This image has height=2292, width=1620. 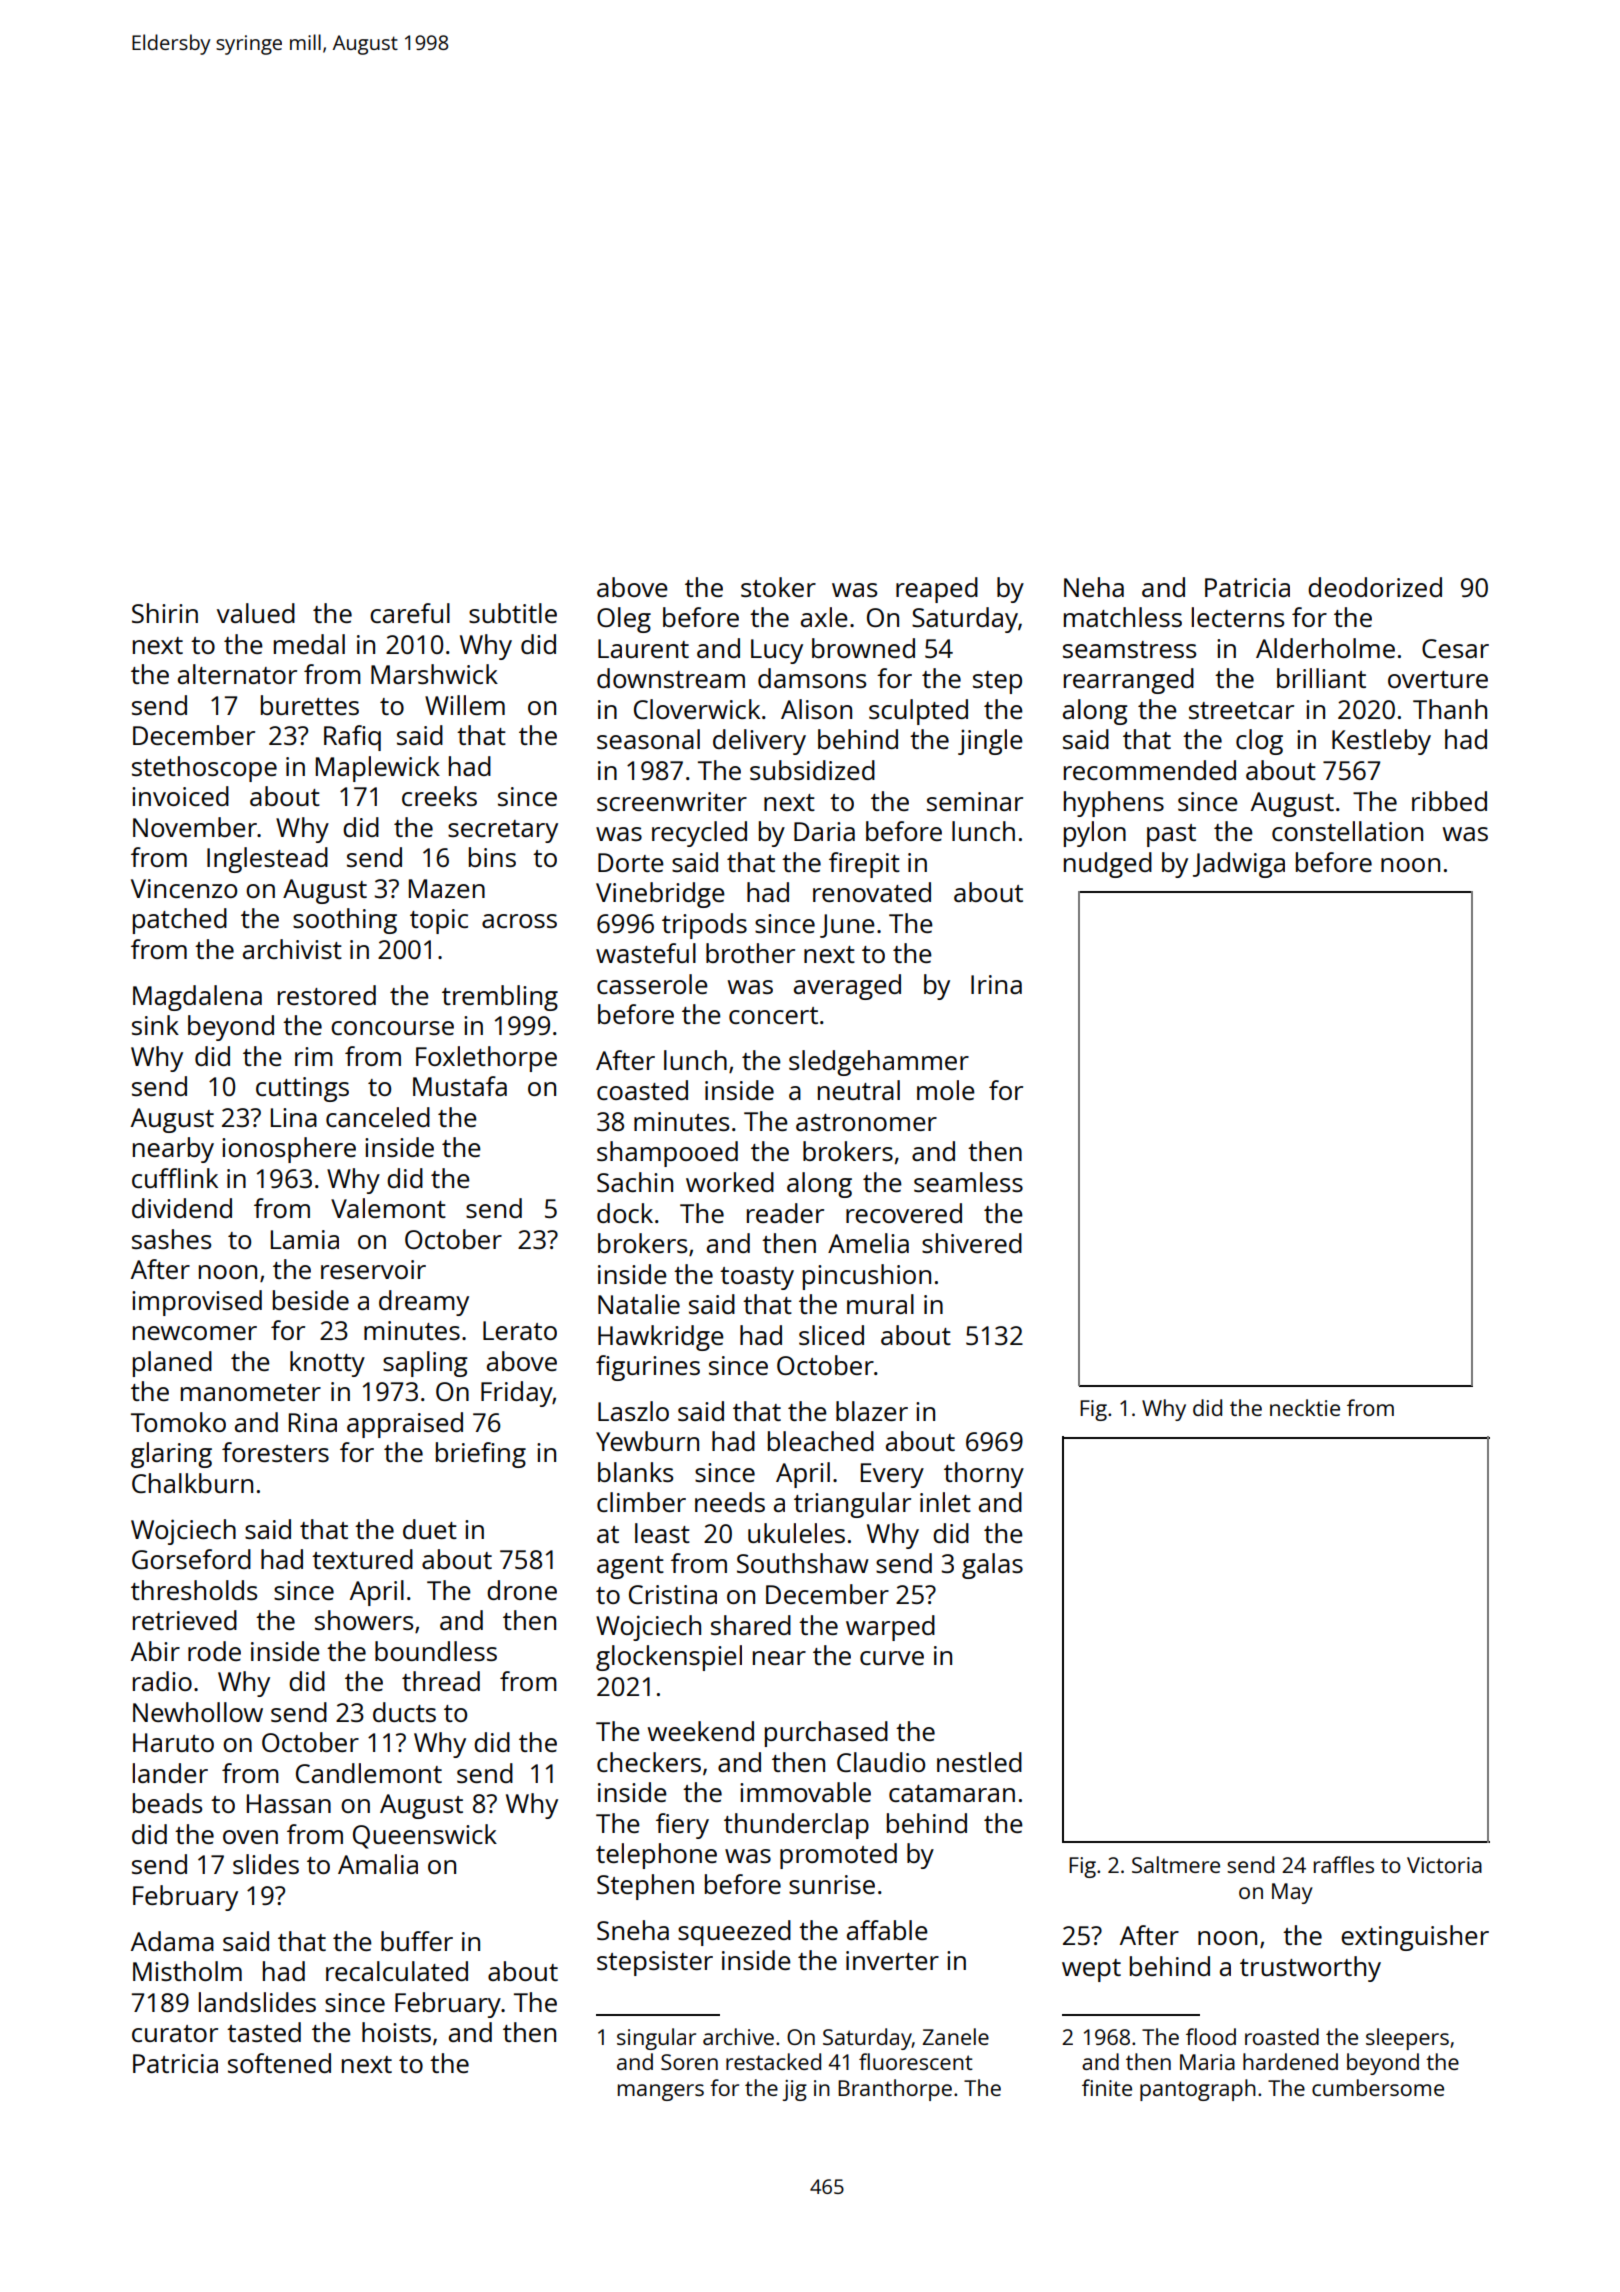 What do you see at coordinates (697, 709) in the image?
I see `Cloverwick` at bounding box center [697, 709].
